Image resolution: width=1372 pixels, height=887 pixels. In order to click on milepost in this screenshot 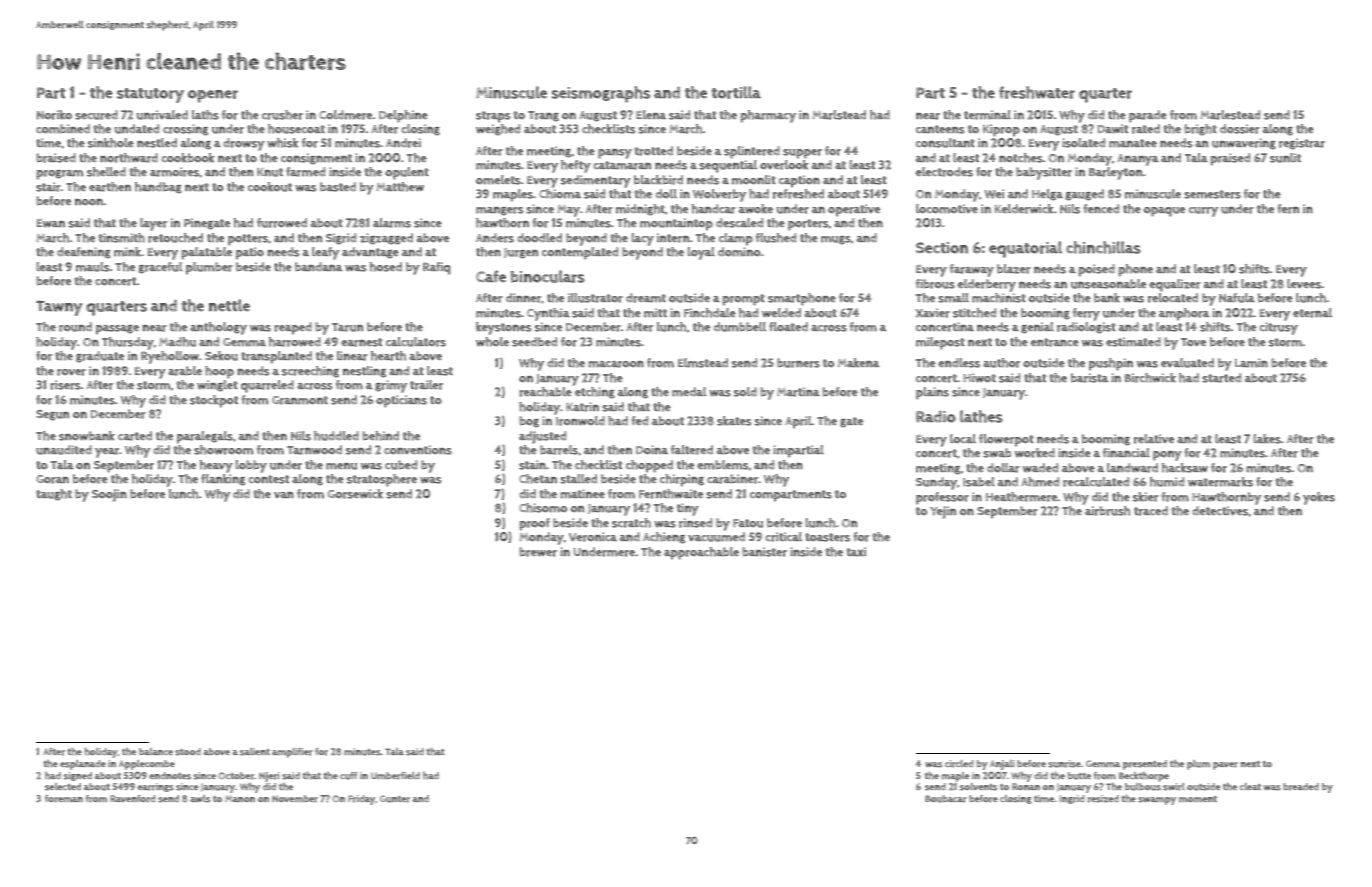, I will do `click(940, 343)`.
